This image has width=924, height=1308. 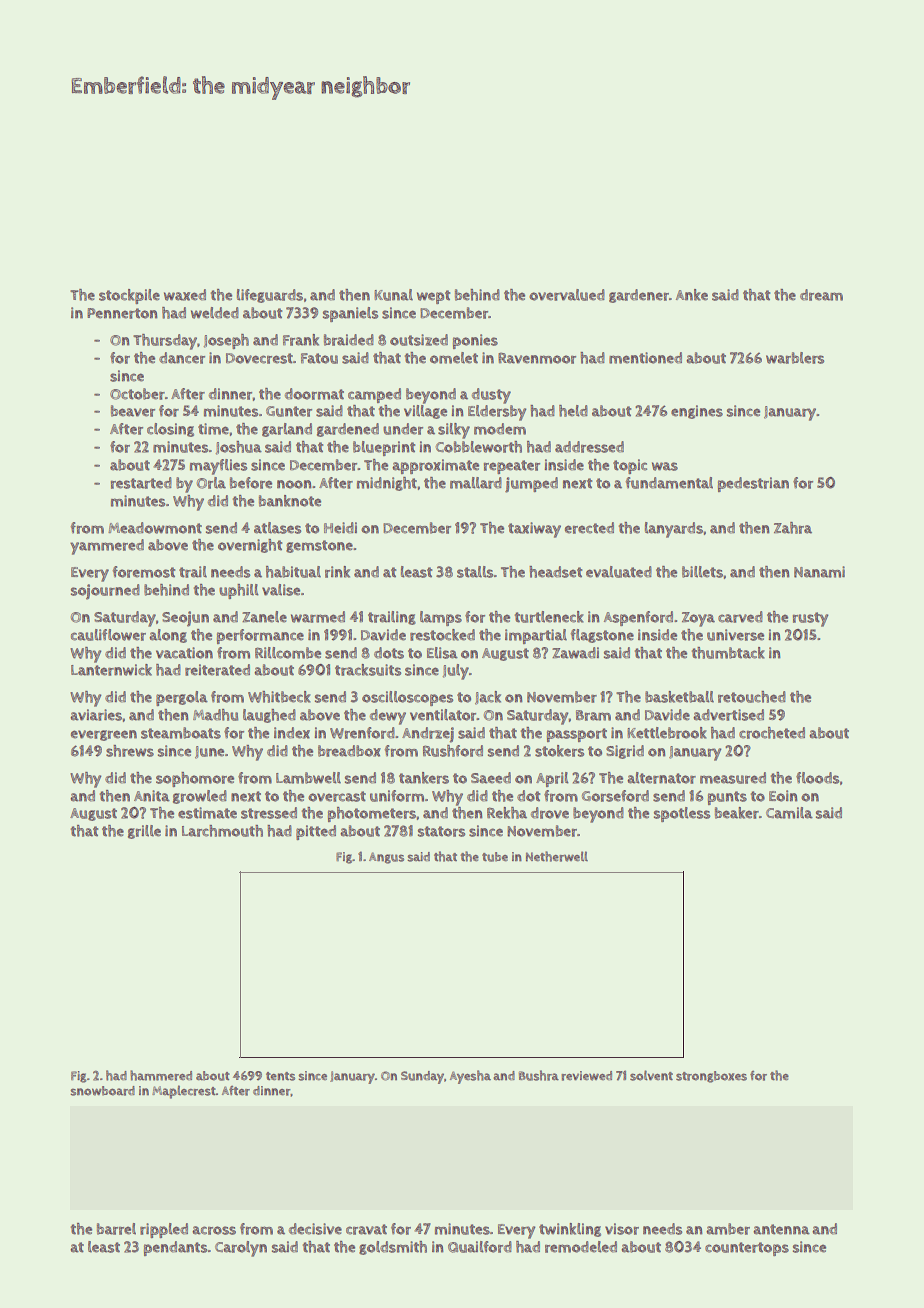 I want to click on pedestrian, so click(x=753, y=484).
